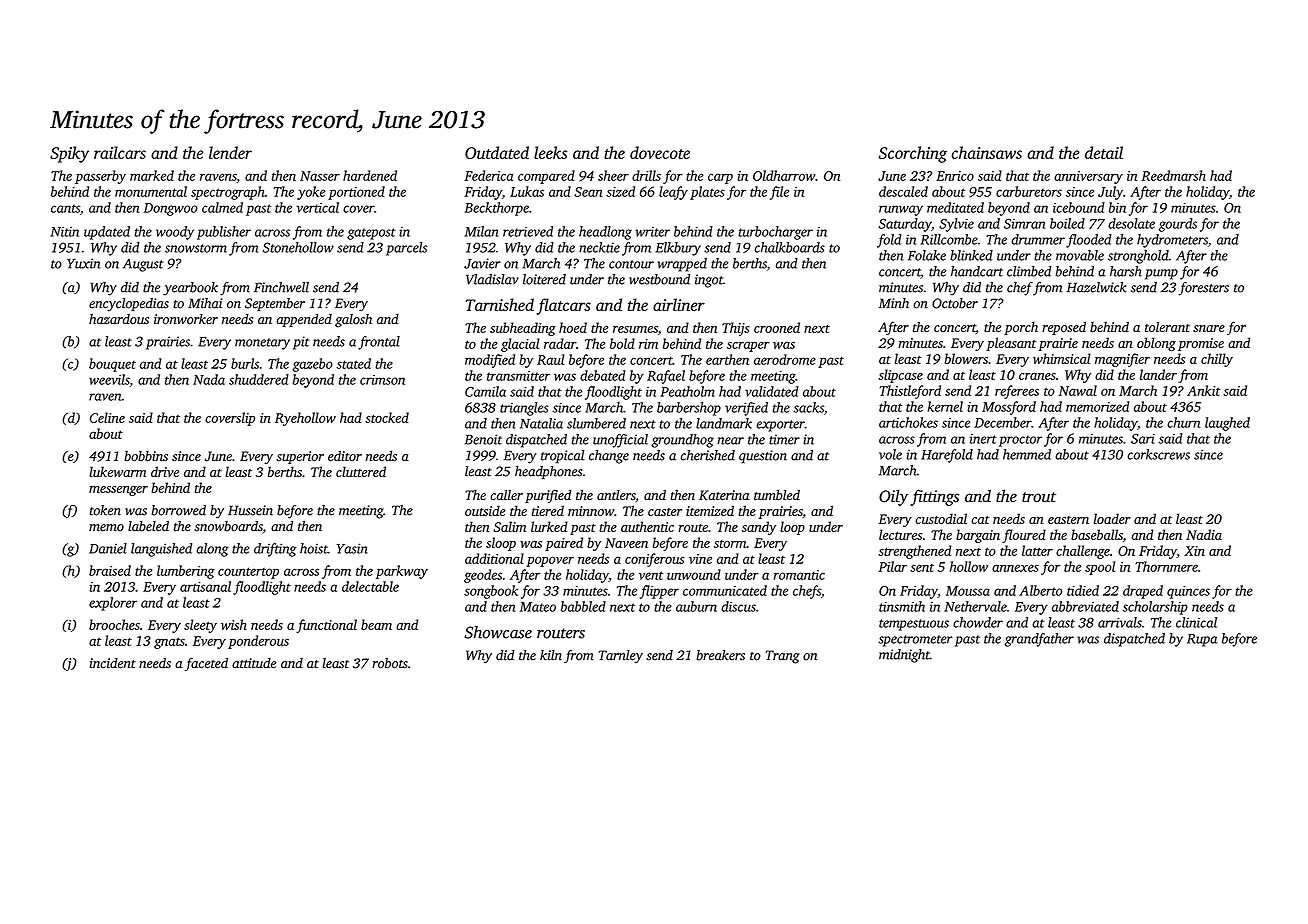  I want to click on detail, so click(1104, 152).
